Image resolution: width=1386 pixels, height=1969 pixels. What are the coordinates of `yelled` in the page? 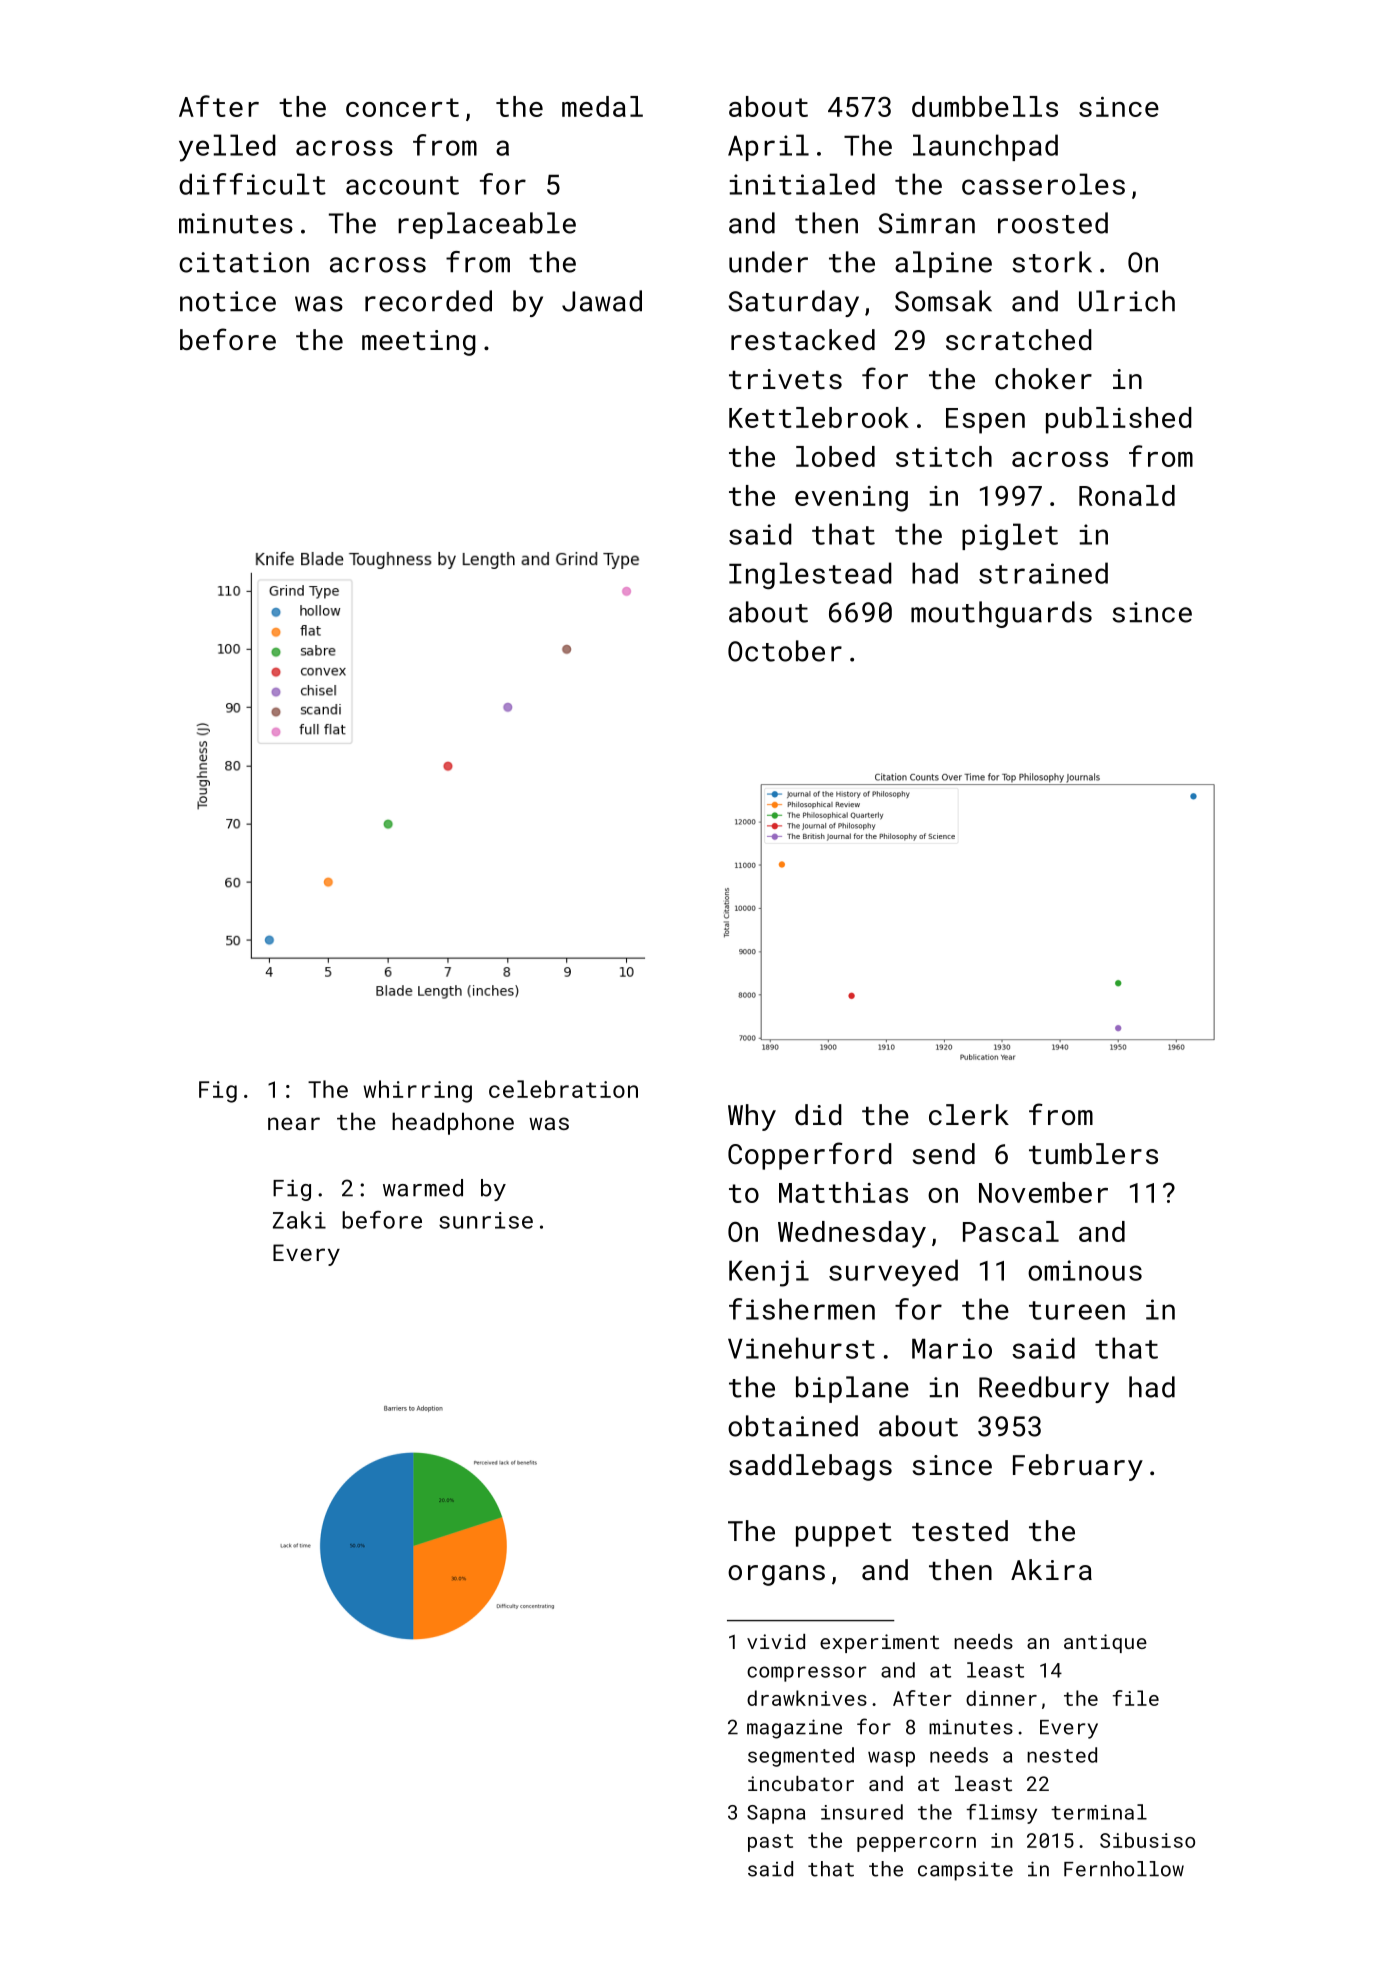 It's located at (227, 148).
